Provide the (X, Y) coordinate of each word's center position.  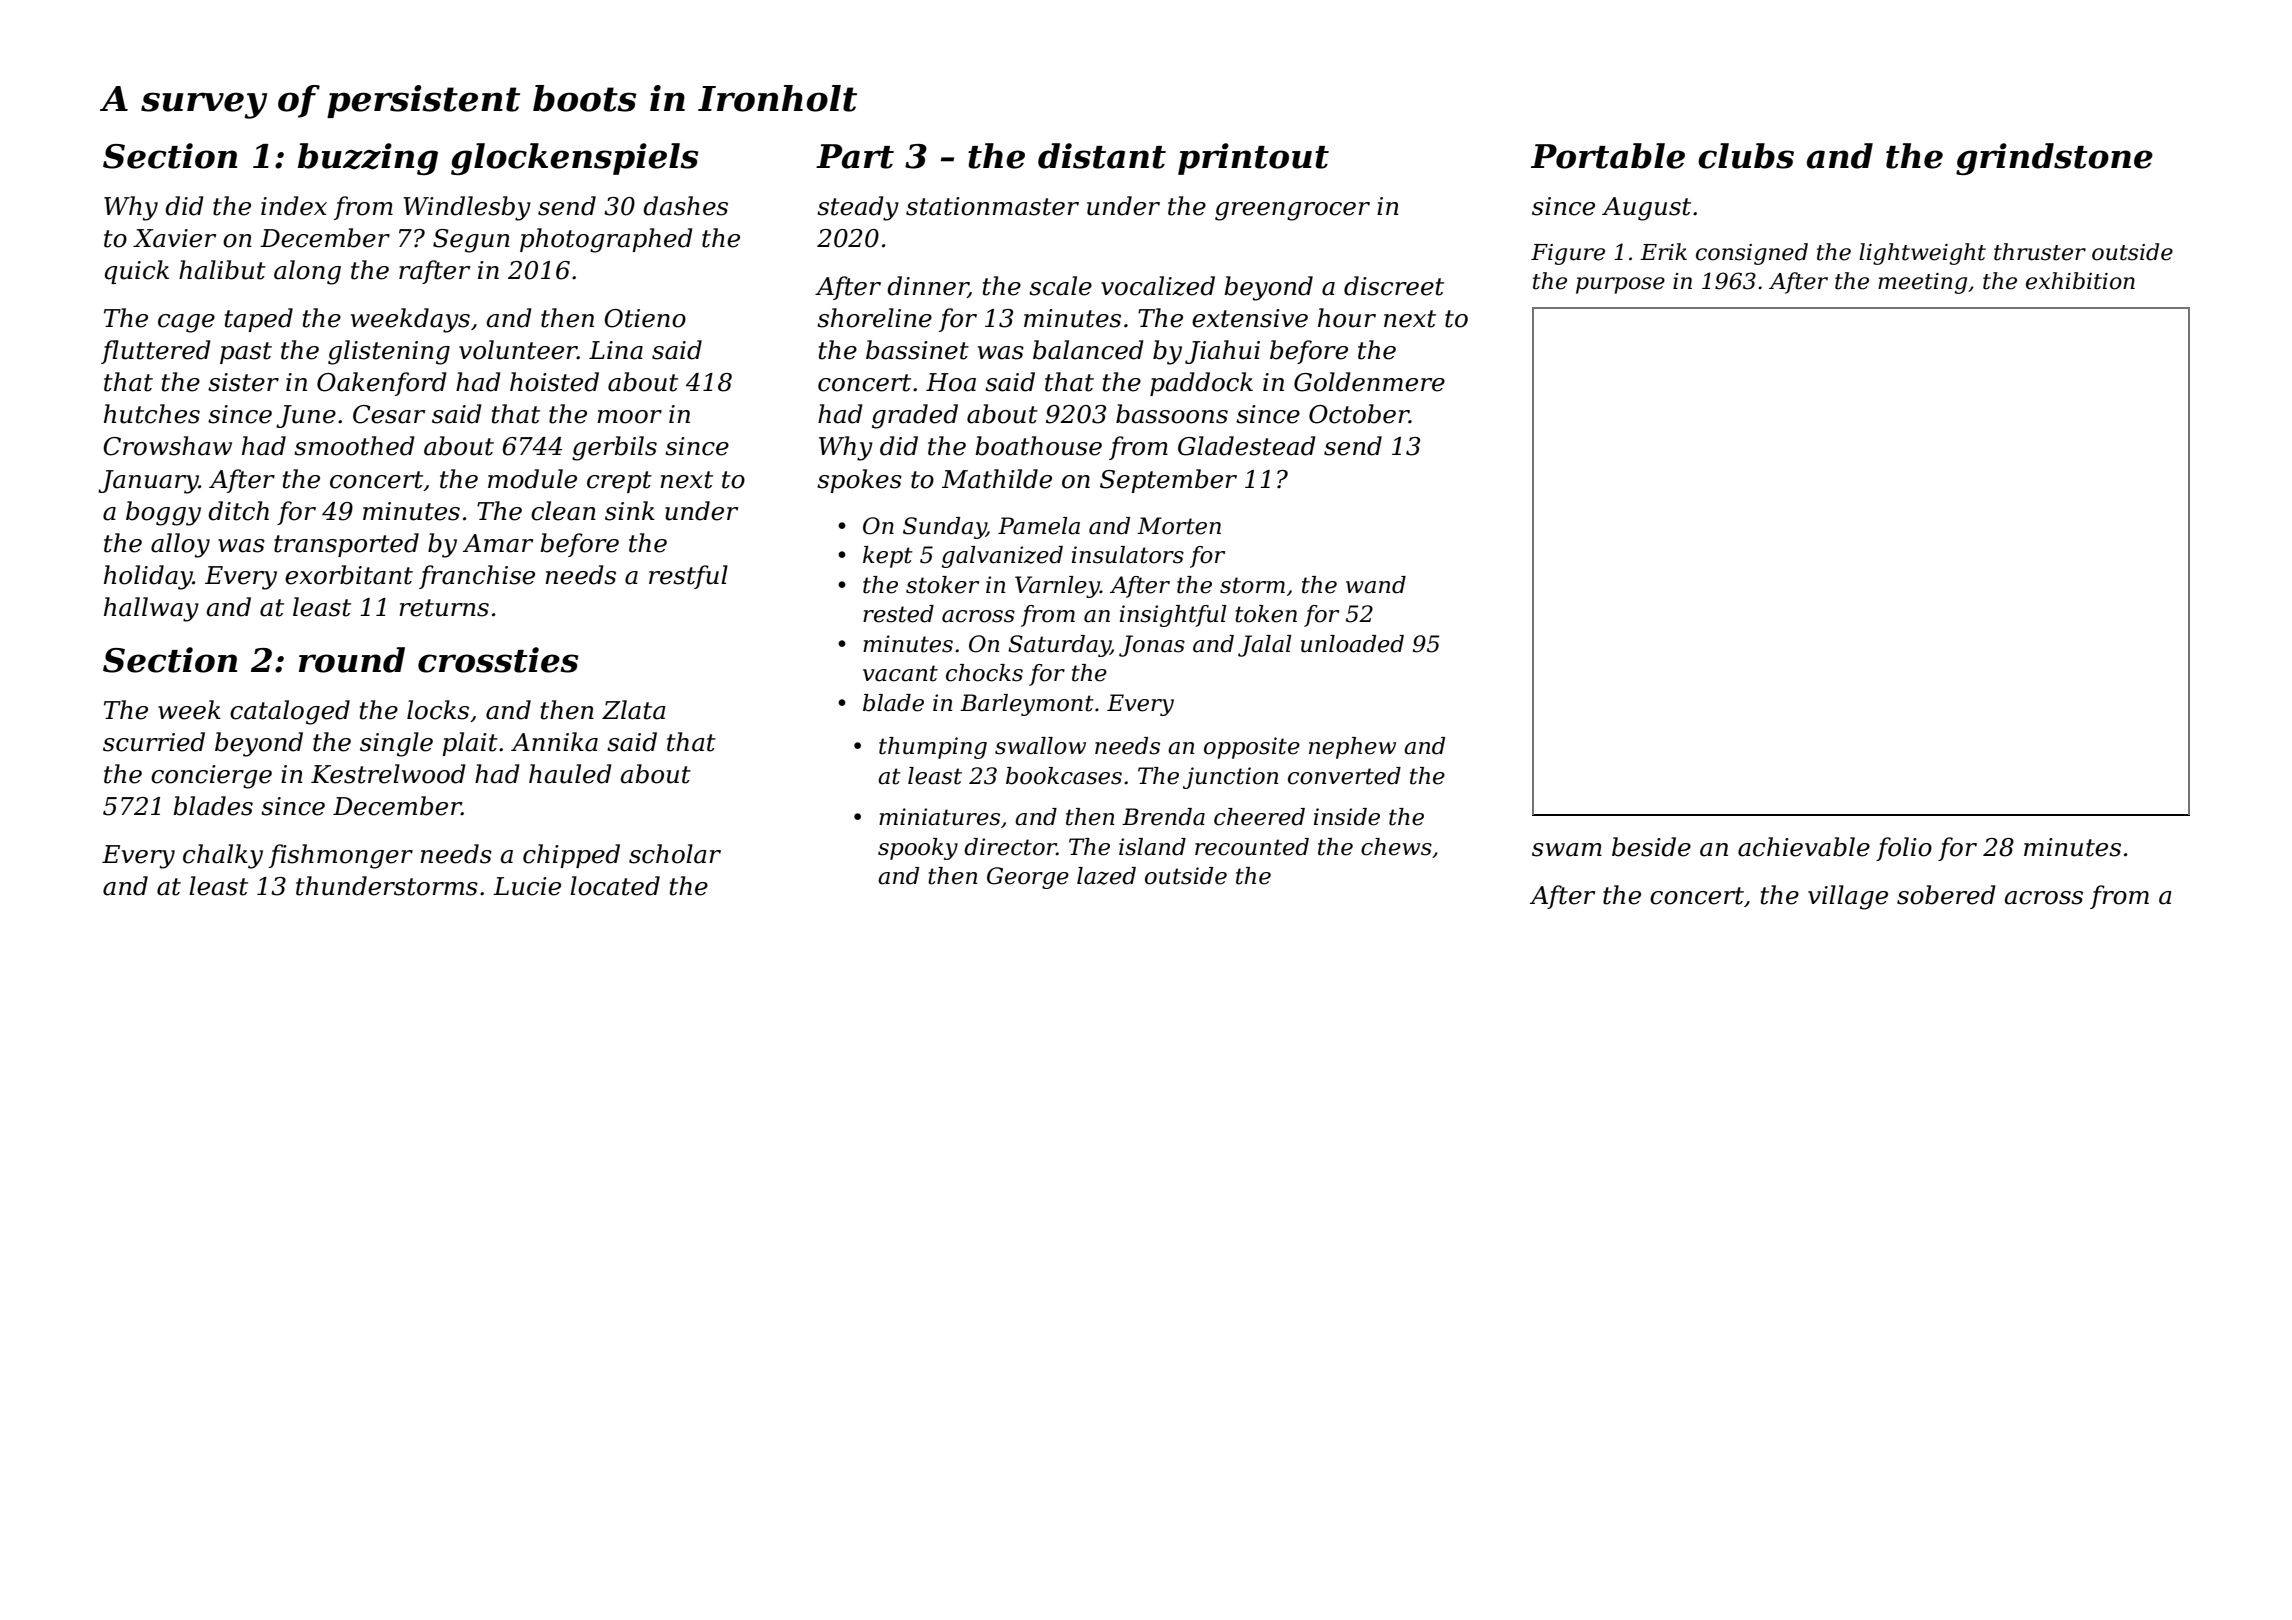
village (1848, 897)
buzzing (368, 159)
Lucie (527, 886)
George (1028, 878)
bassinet (917, 350)
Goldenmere (1369, 382)
